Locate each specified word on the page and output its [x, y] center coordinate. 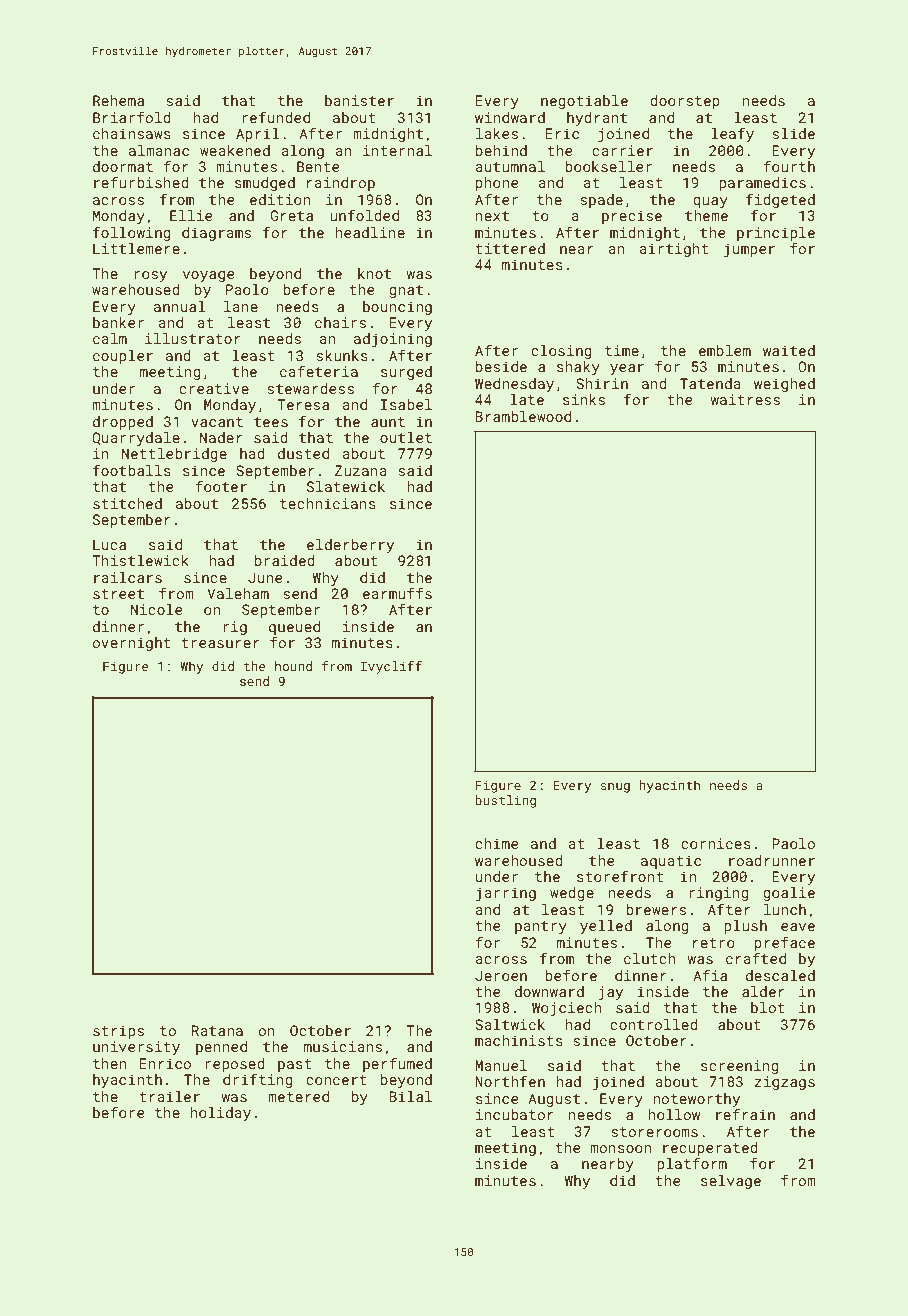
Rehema [118, 100]
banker [118, 322]
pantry [541, 927]
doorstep [685, 102]
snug [615, 788]
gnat [406, 291]
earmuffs [397, 593]
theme [706, 215]
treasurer [220, 643]
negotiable [584, 102]
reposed [235, 1065]
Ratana [217, 1030]
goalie [789, 894]
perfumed [397, 1064]
